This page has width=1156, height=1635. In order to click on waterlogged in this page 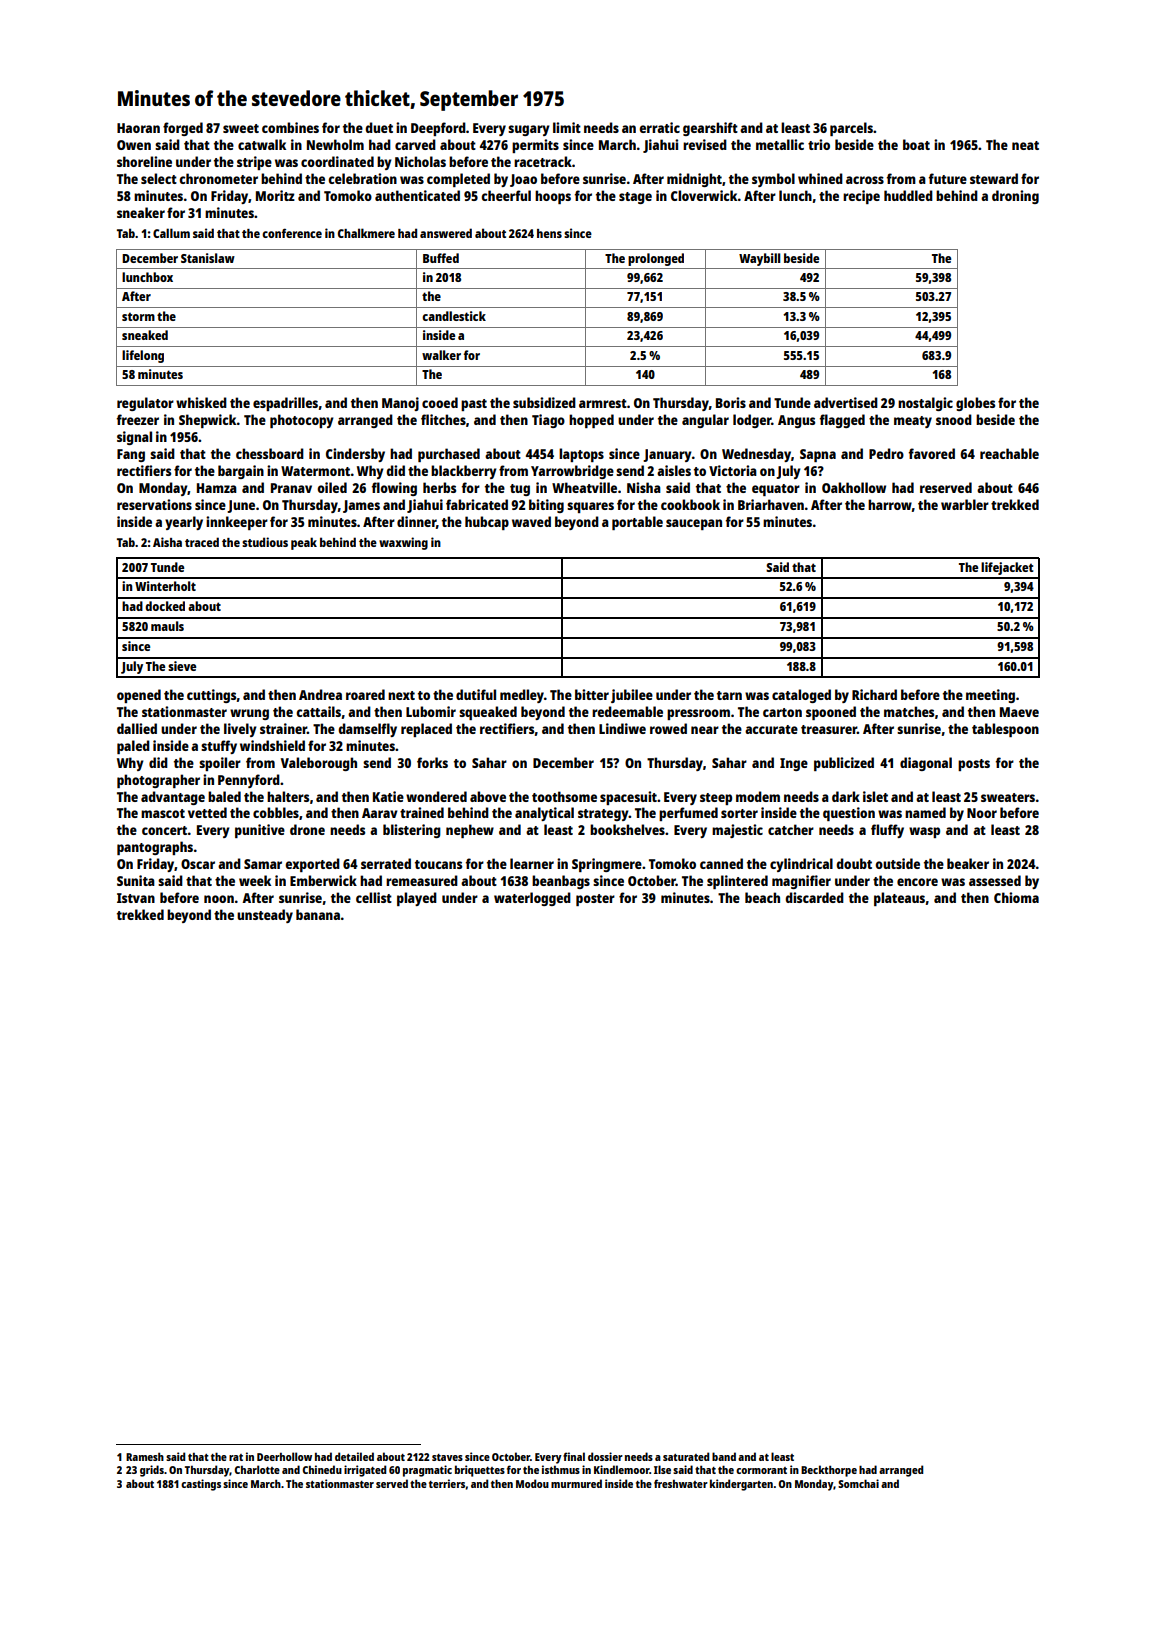, I will do `click(532, 899)`.
